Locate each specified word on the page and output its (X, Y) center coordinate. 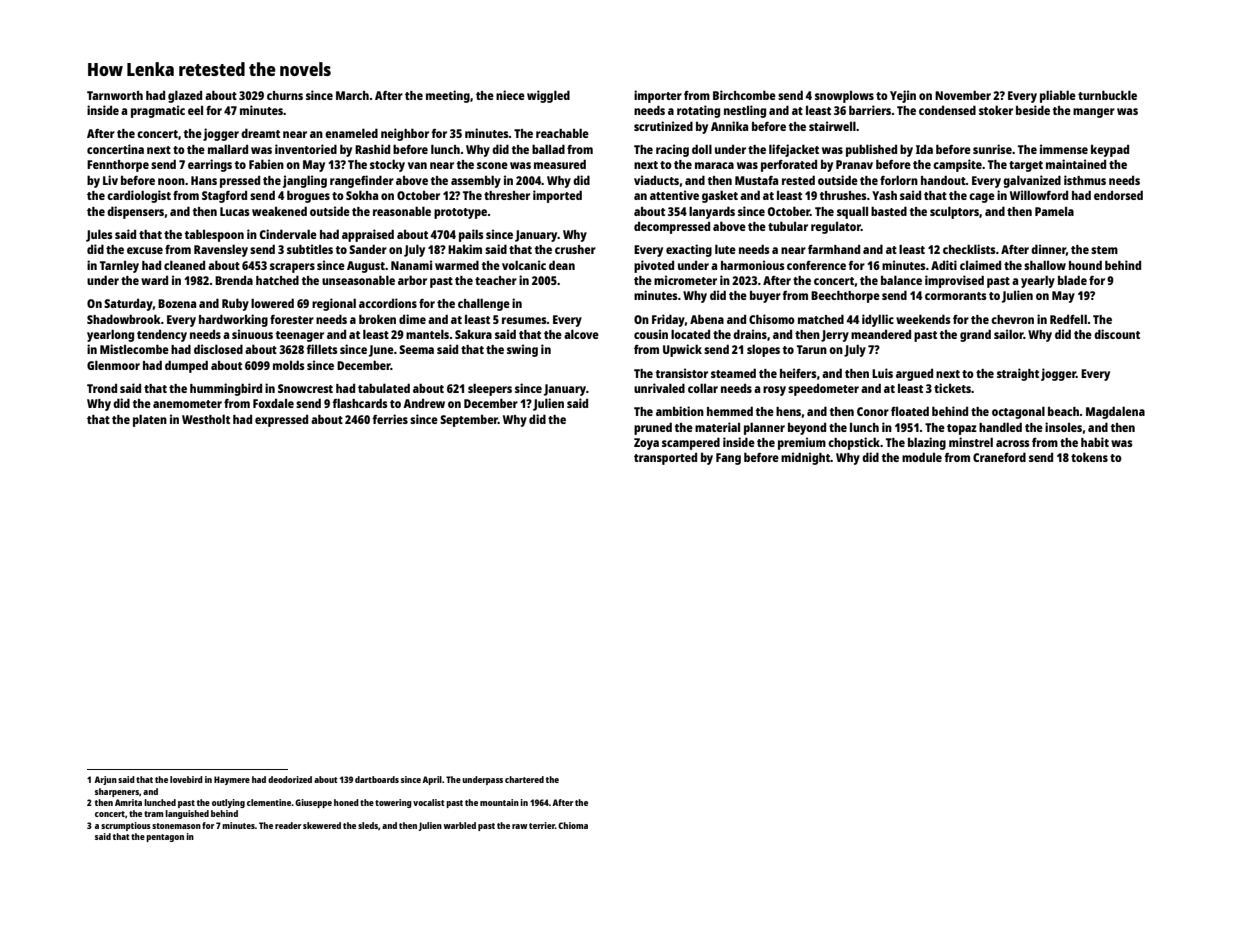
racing (672, 150)
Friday (668, 320)
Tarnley (119, 267)
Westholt (206, 419)
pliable (1058, 96)
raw (520, 826)
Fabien (266, 164)
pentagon (165, 838)
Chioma (573, 825)
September (469, 421)
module (922, 457)
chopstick (854, 443)
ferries (390, 419)
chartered (524, 779)
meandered (881, 334)
